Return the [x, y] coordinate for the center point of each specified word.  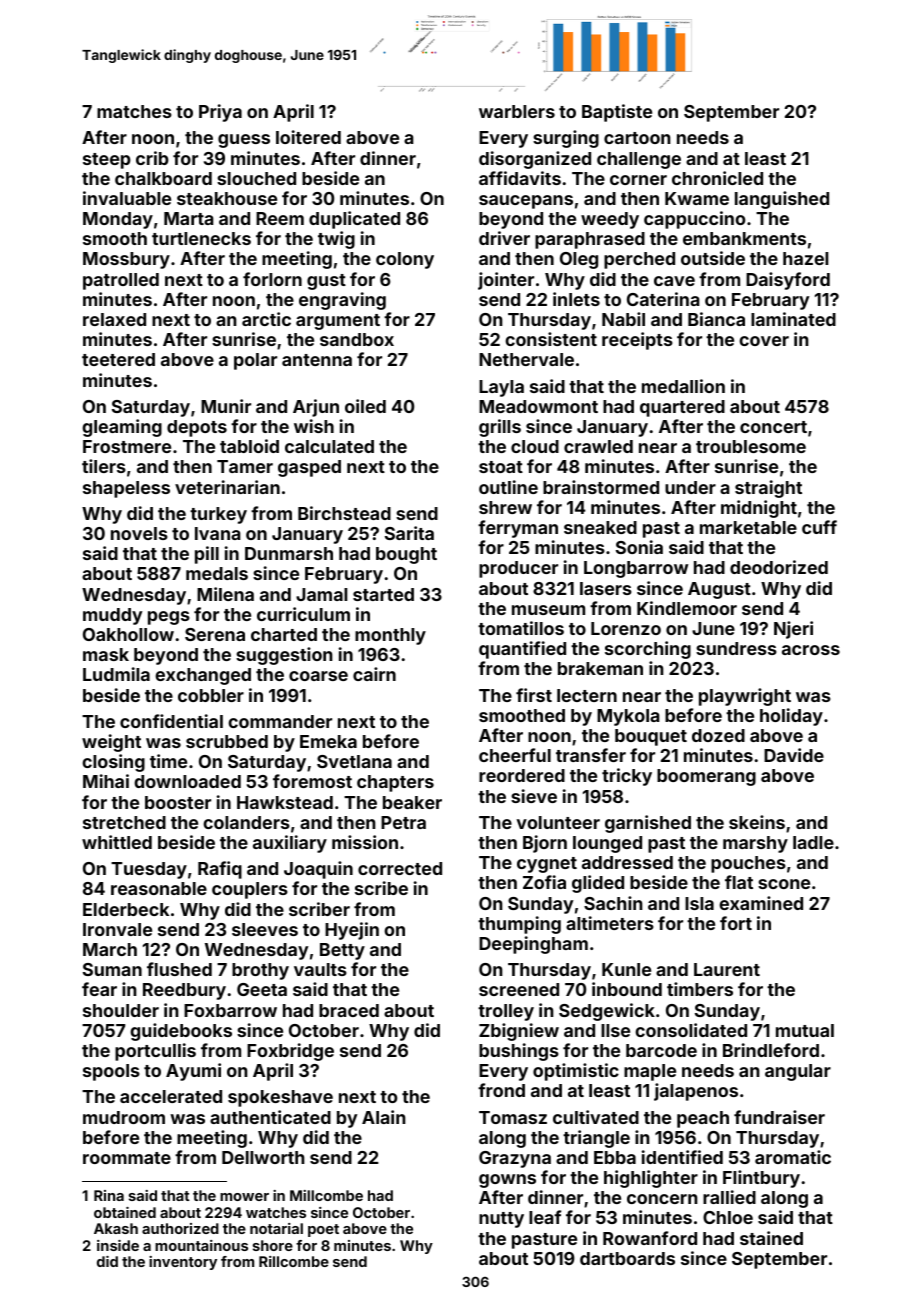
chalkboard [163, 178]
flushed [179, 969]
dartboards [627, 1258]
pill [207, 555]
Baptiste [617, 113]
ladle [813, 842]
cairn [374, 674]
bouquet [651, 737]
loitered [308, 137]
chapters [395, 783]
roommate [127, 1158]
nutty [501, 1220]
